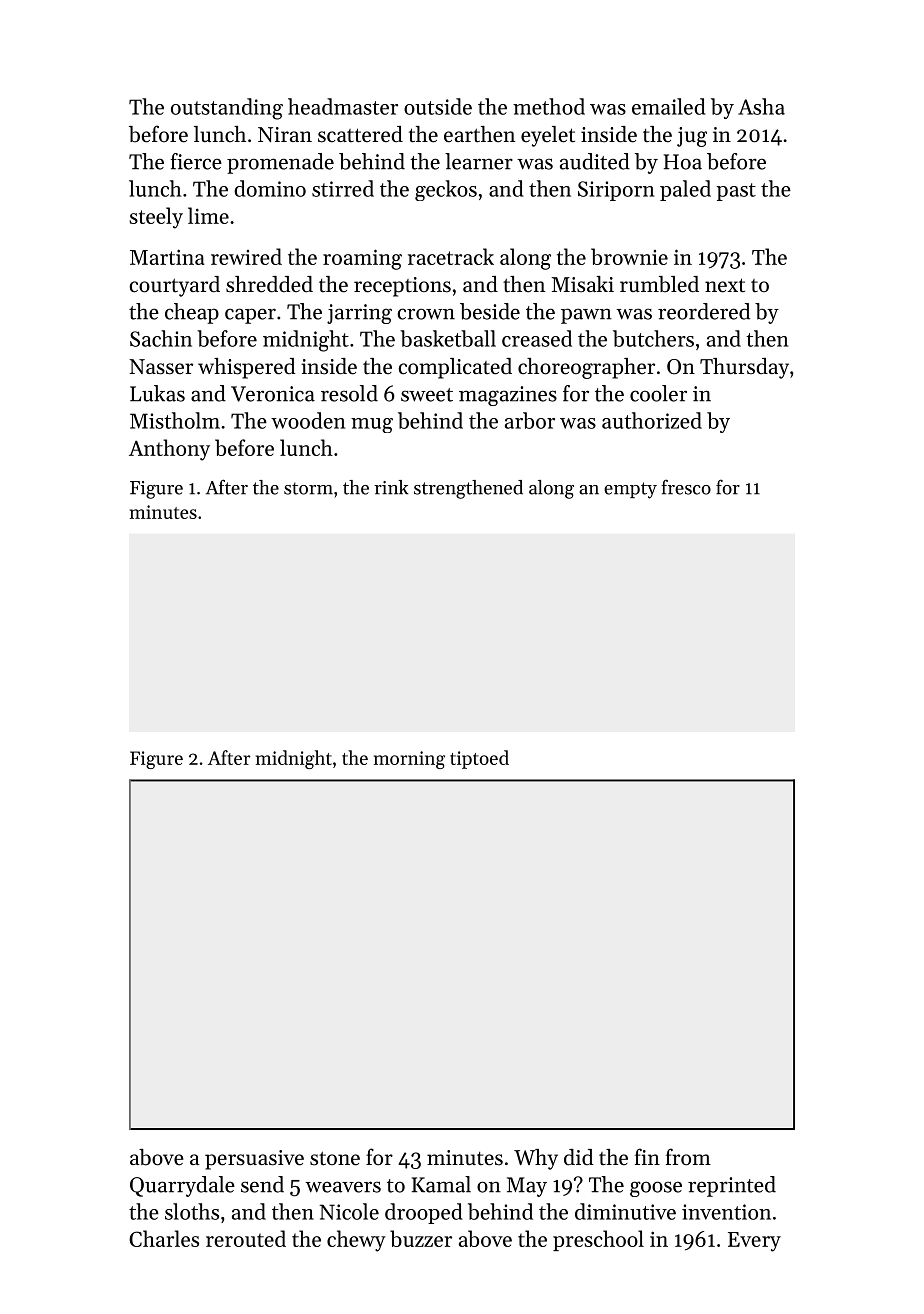  Describe the element at coordinates (227, 109) in the document. I see `outstanding` at that location.
